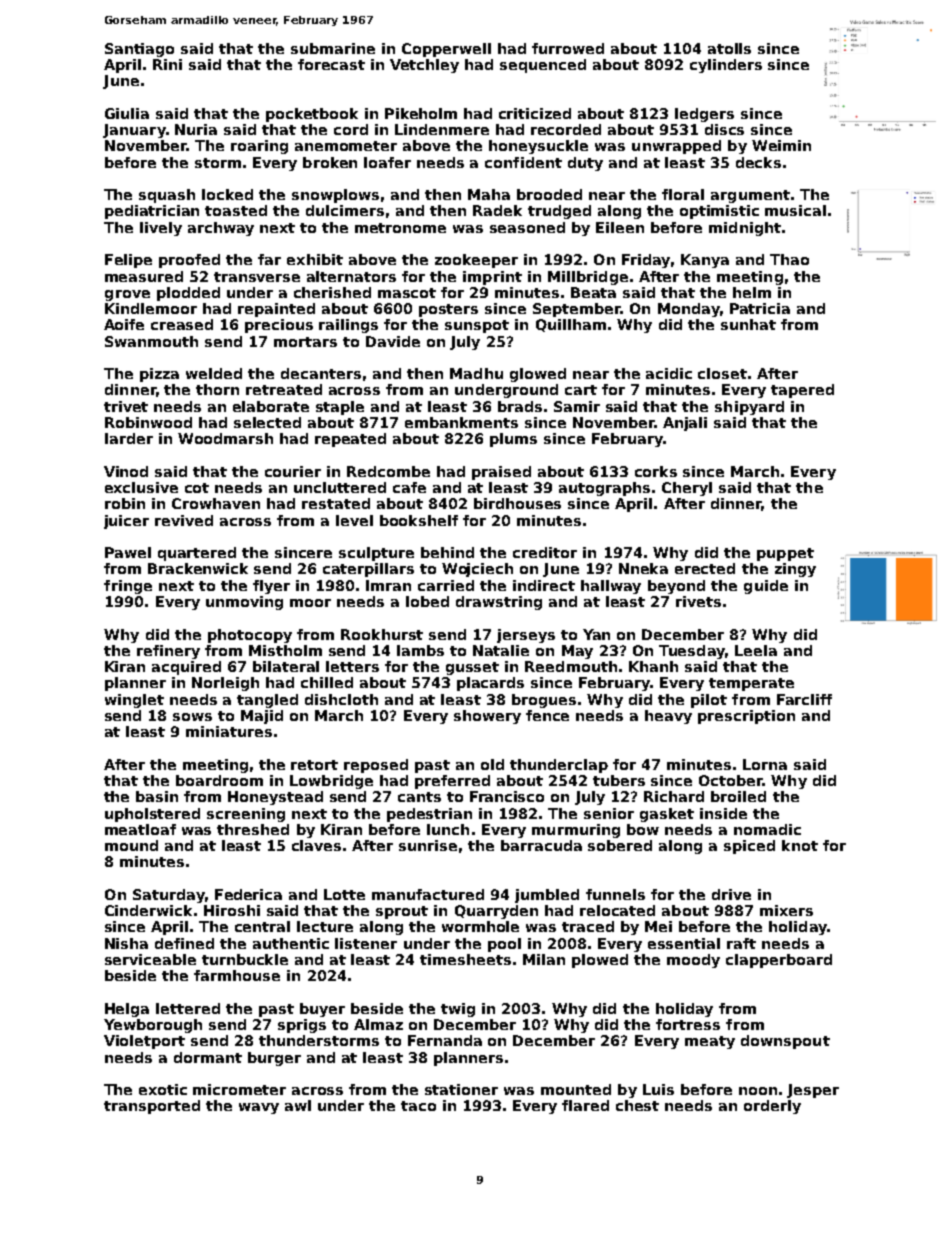 This page has width=952, height=1233. Describe the element at coordinates (128, 552) in the page. I see `Pawel` at that location.
